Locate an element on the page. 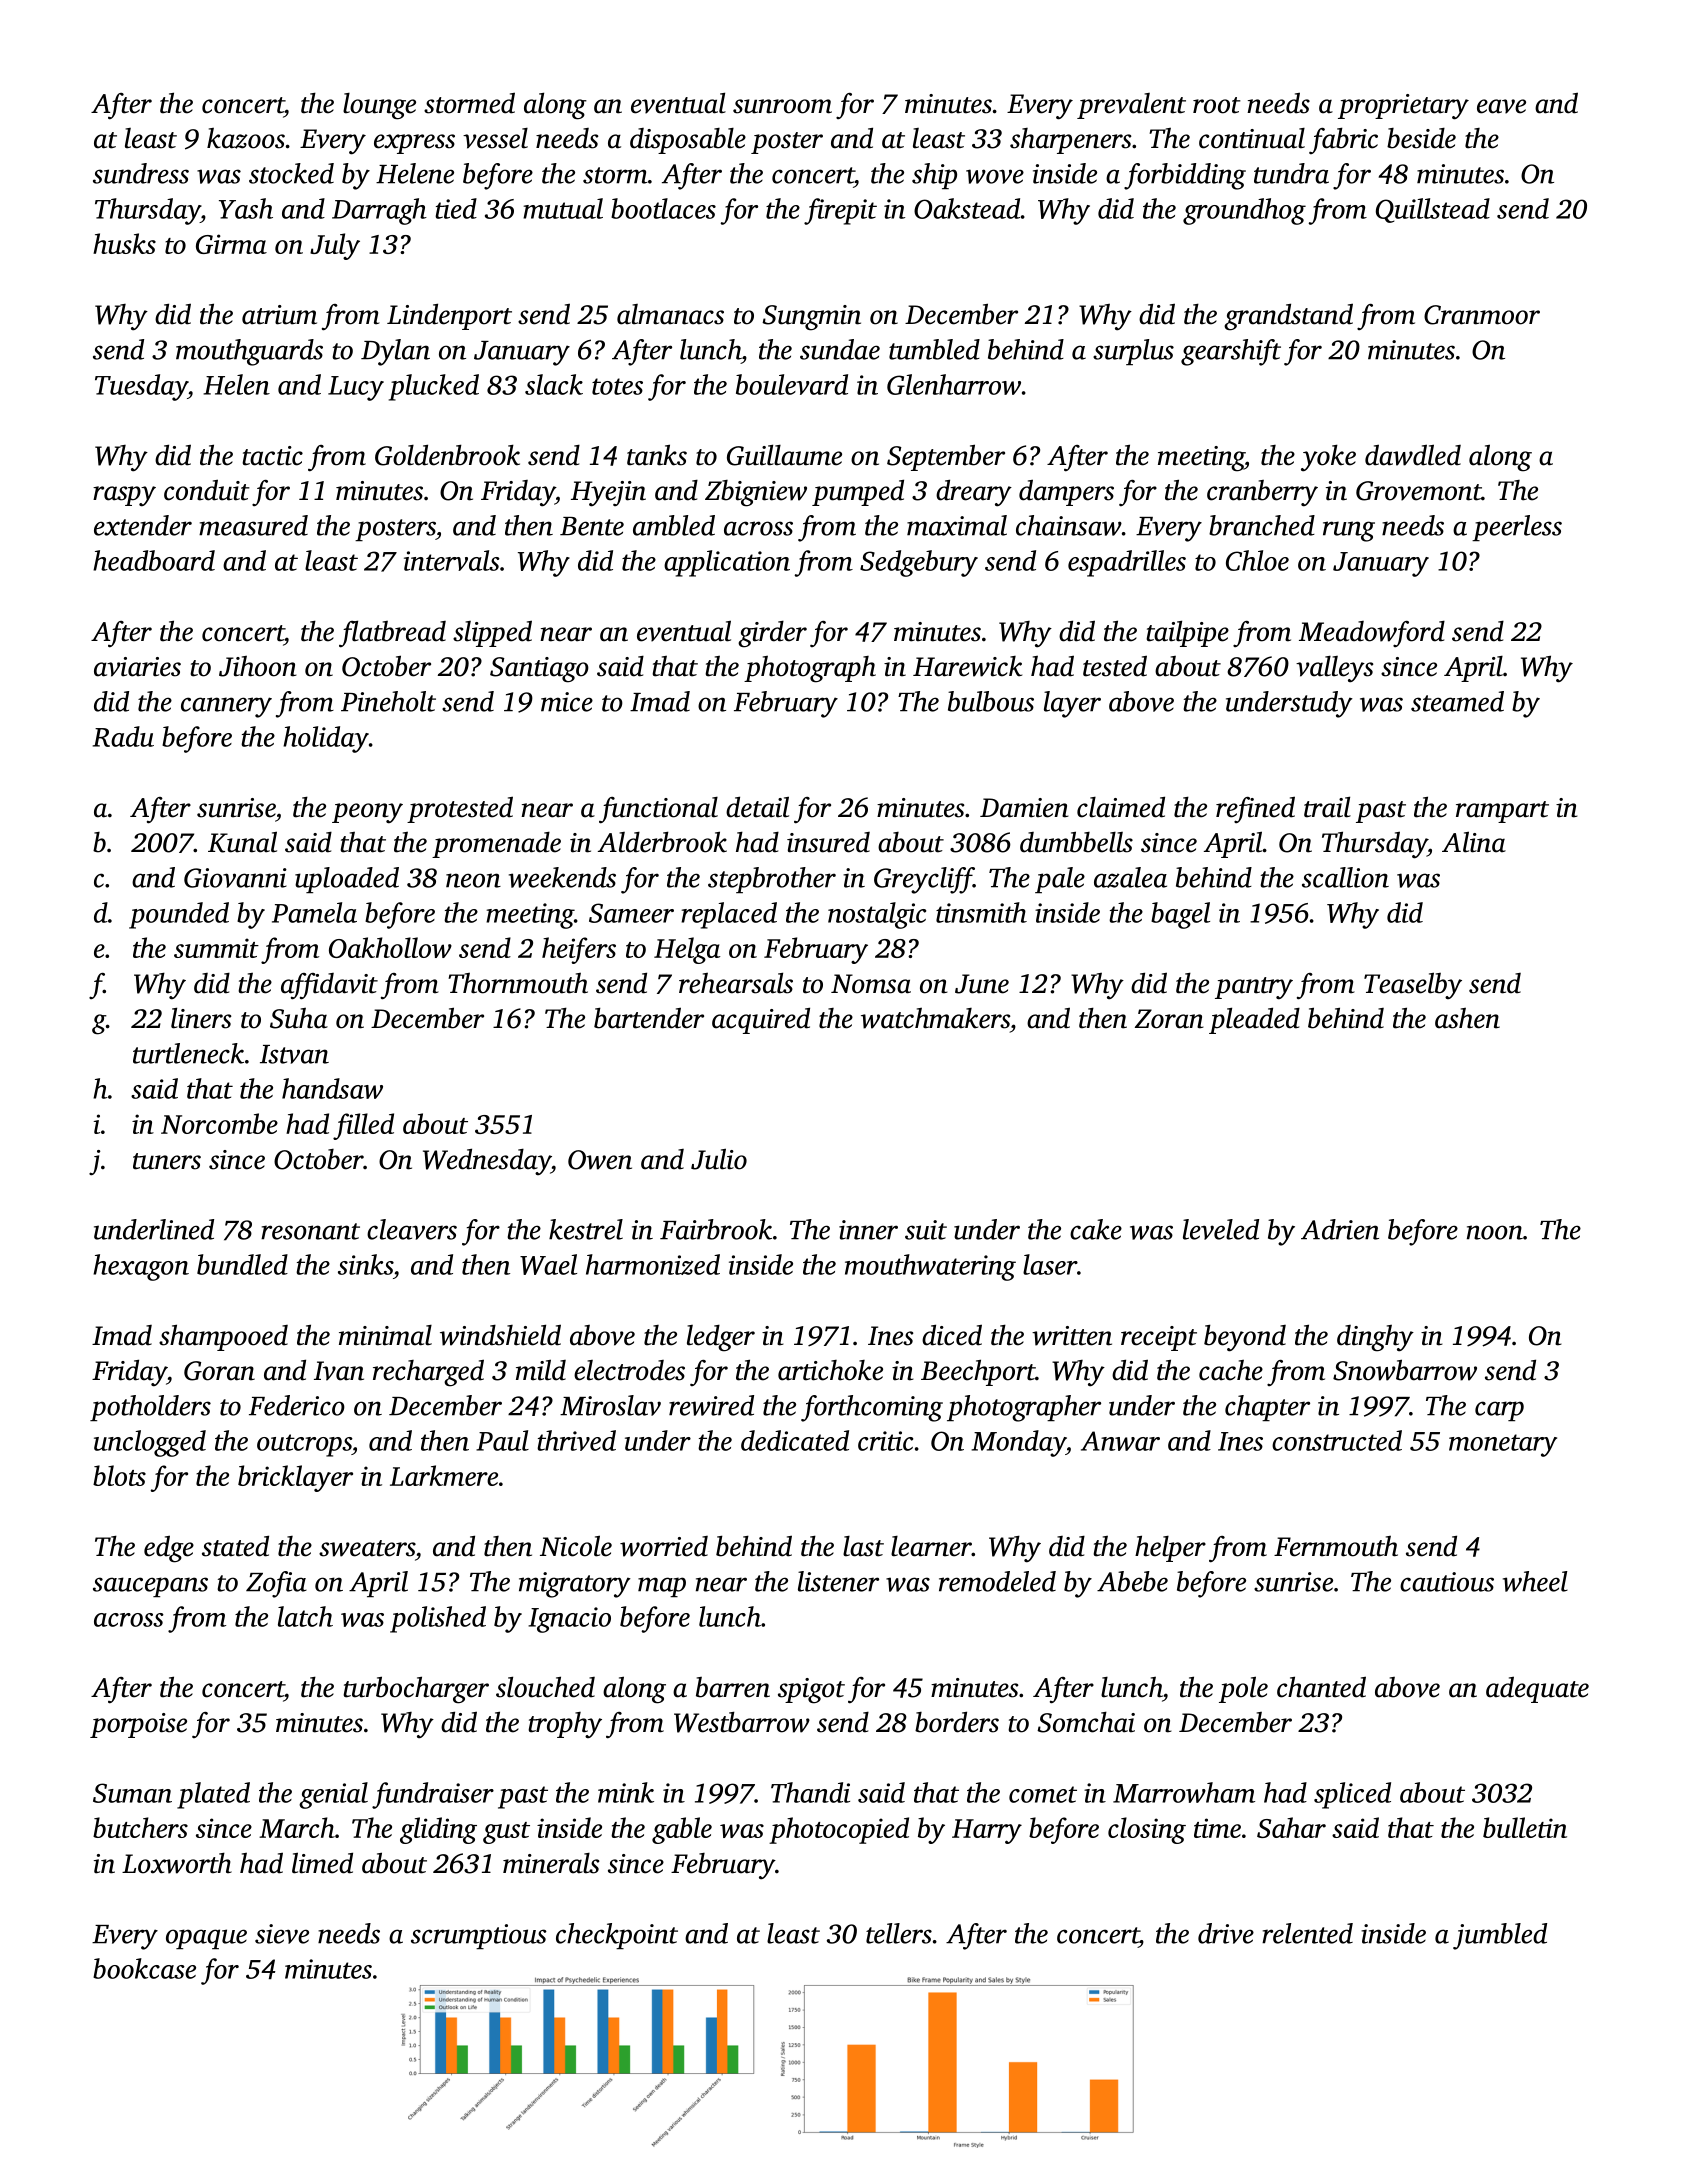 This document has height=2178, width=1683. bookcase is located at coordinates (144, 1968).
